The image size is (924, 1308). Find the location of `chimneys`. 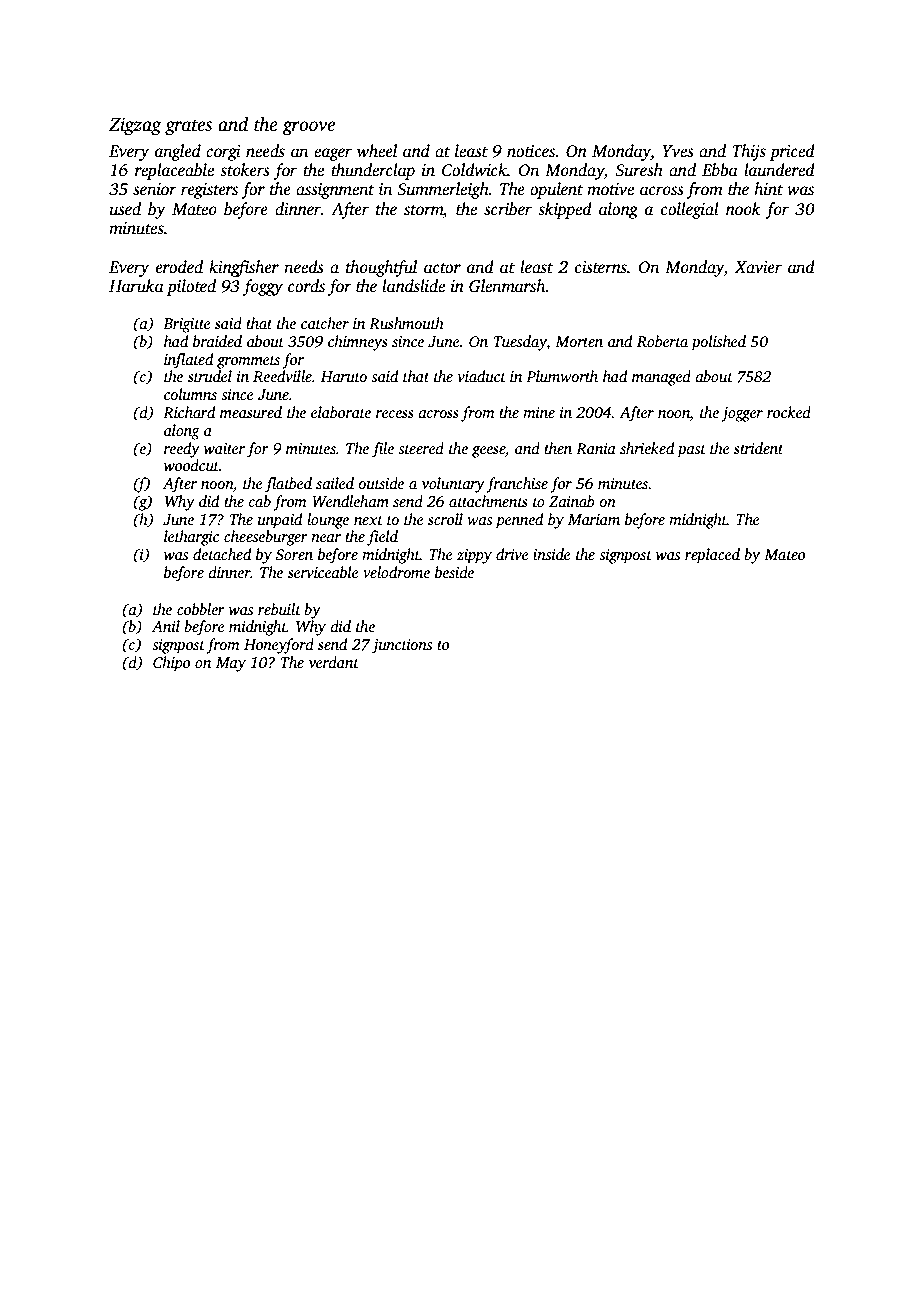

chimneys is located at coordinates (358, 343).
